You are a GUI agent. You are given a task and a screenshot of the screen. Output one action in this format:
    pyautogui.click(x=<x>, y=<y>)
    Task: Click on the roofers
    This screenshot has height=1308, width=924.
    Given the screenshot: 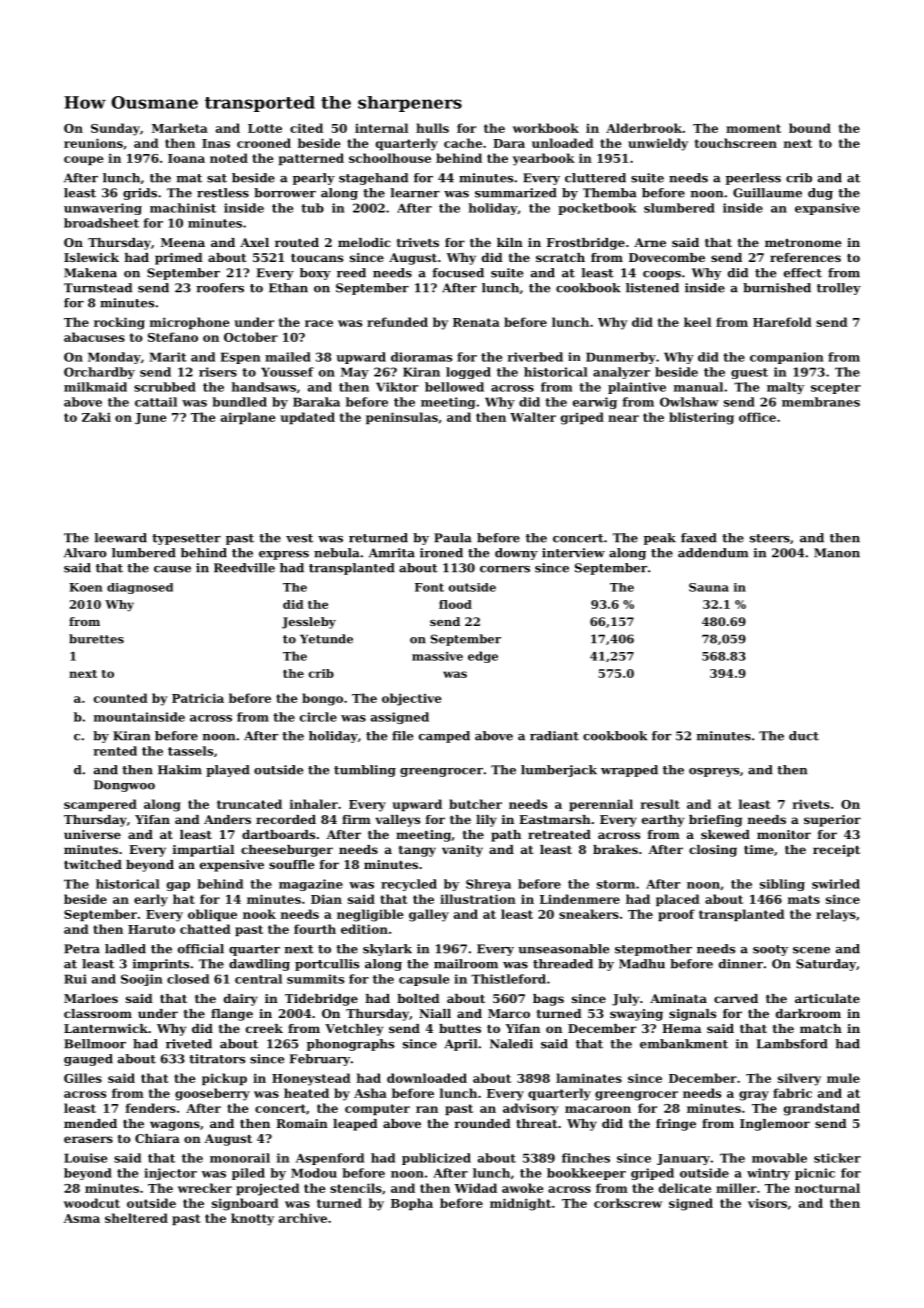 What is the action you would take?
    pyautogui.click(x=220, y=288)
